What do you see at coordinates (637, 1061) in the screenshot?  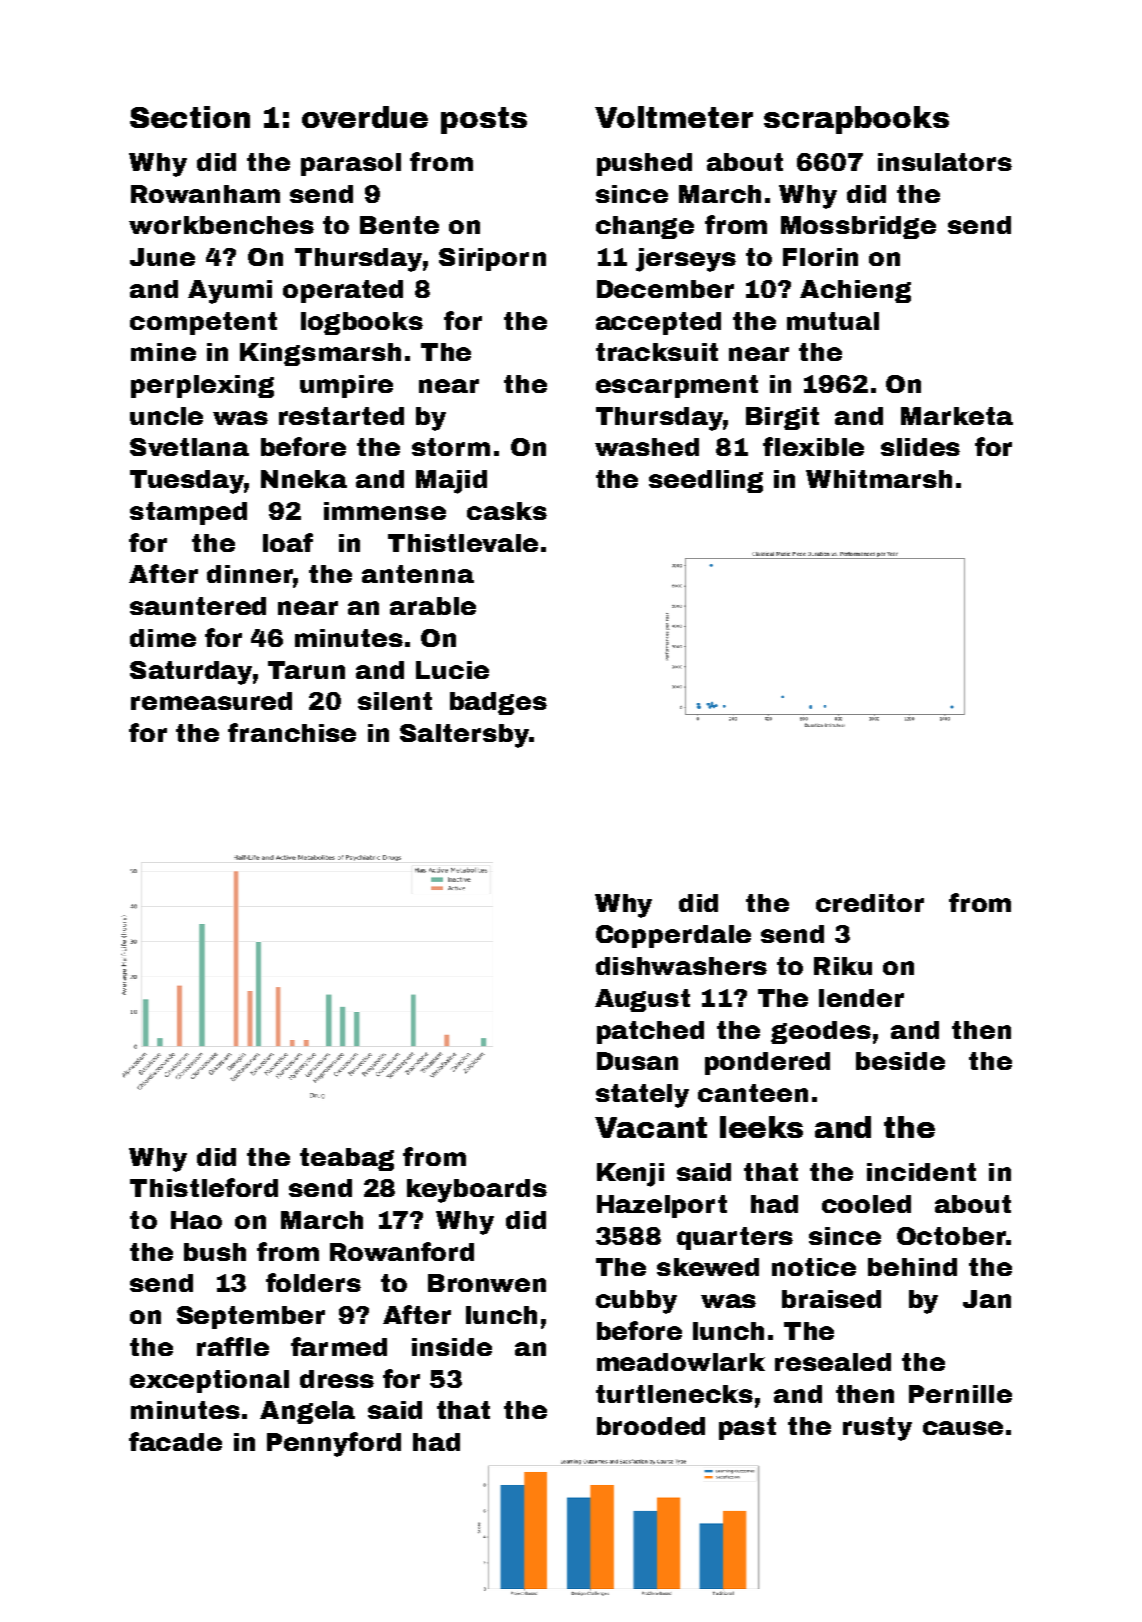 I see `Dusan` at bounding box center [637, 1061].
